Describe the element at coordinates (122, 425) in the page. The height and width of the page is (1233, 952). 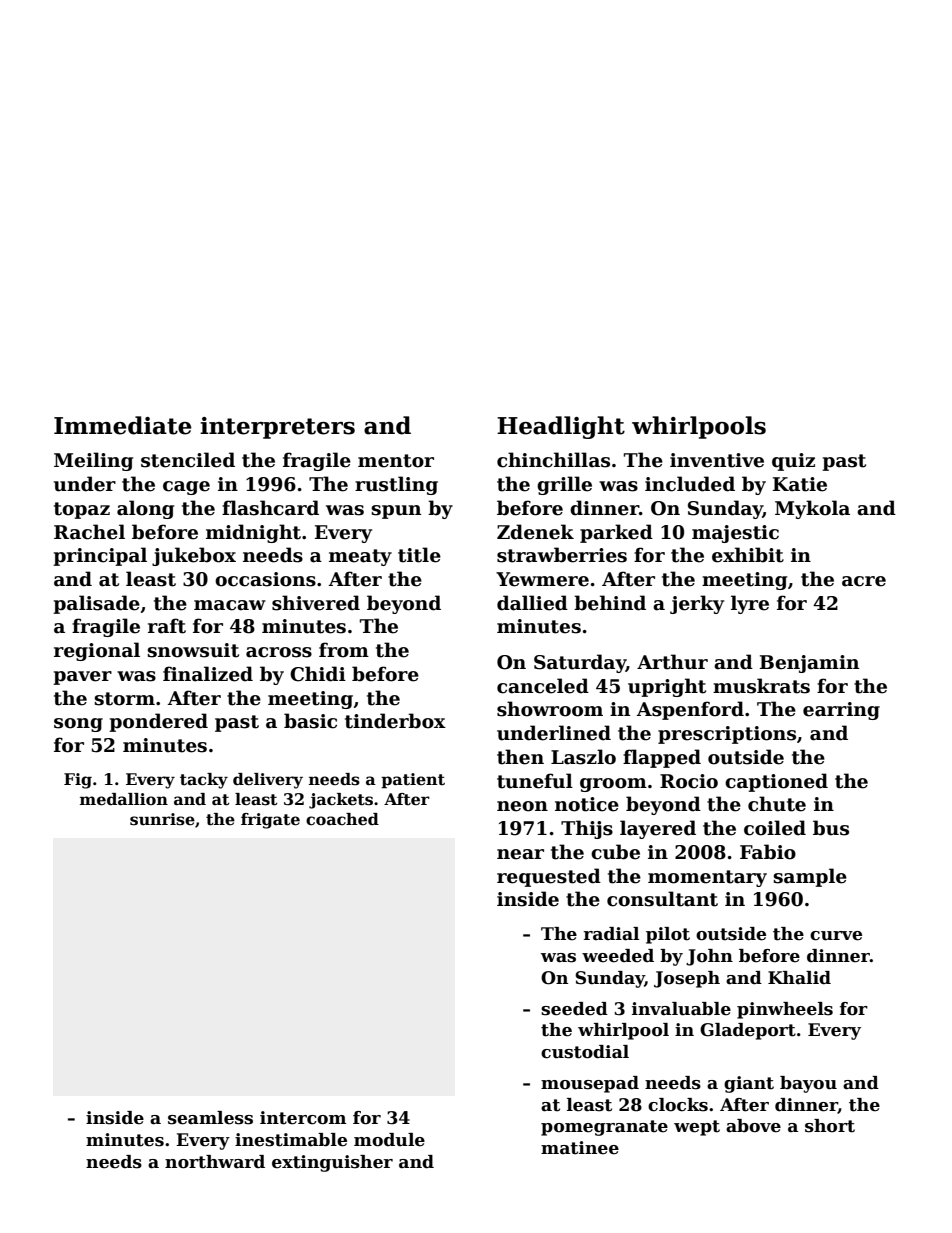
I see `Immediate` at that location.
